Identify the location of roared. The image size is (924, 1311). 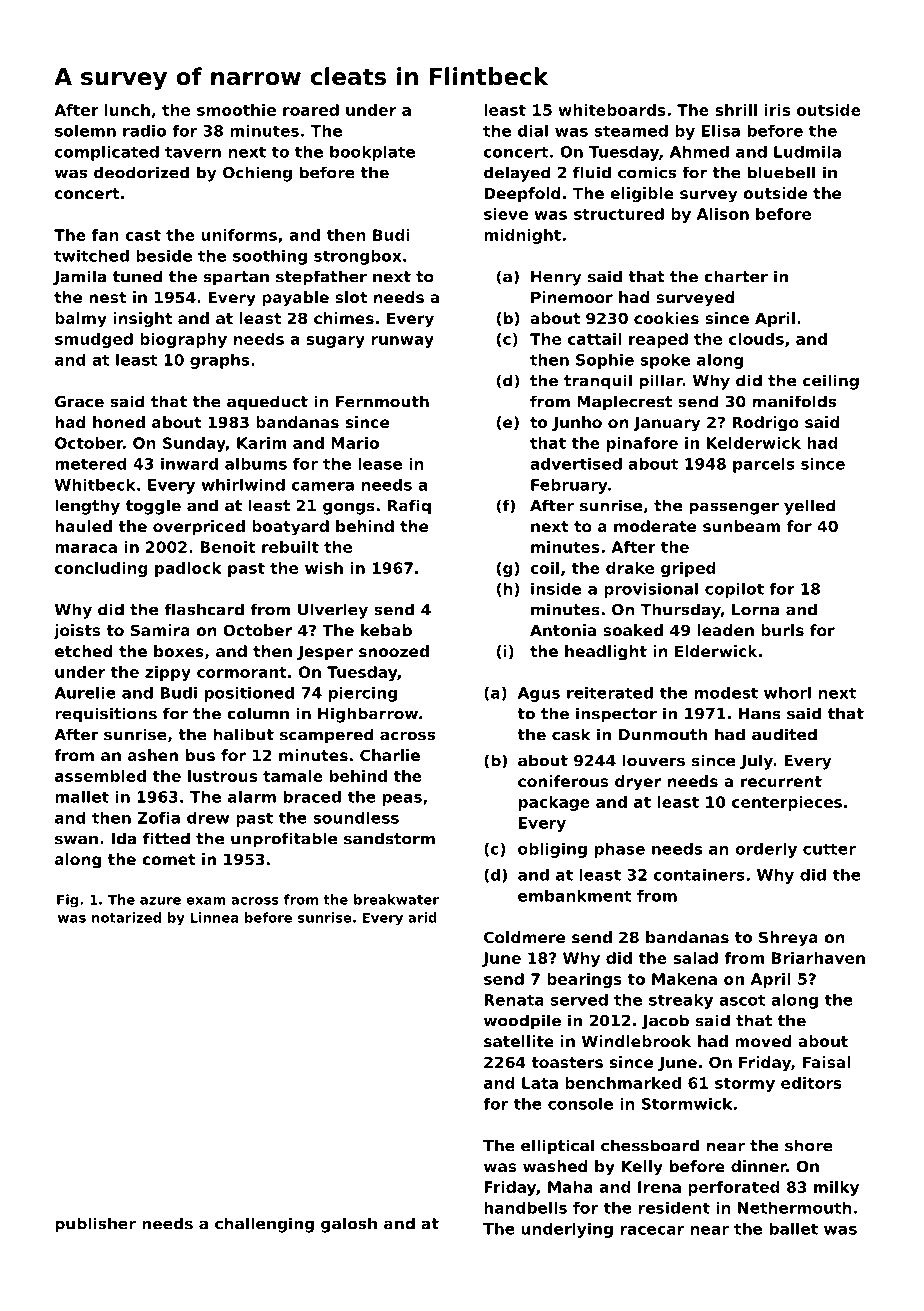
(311, 110).
